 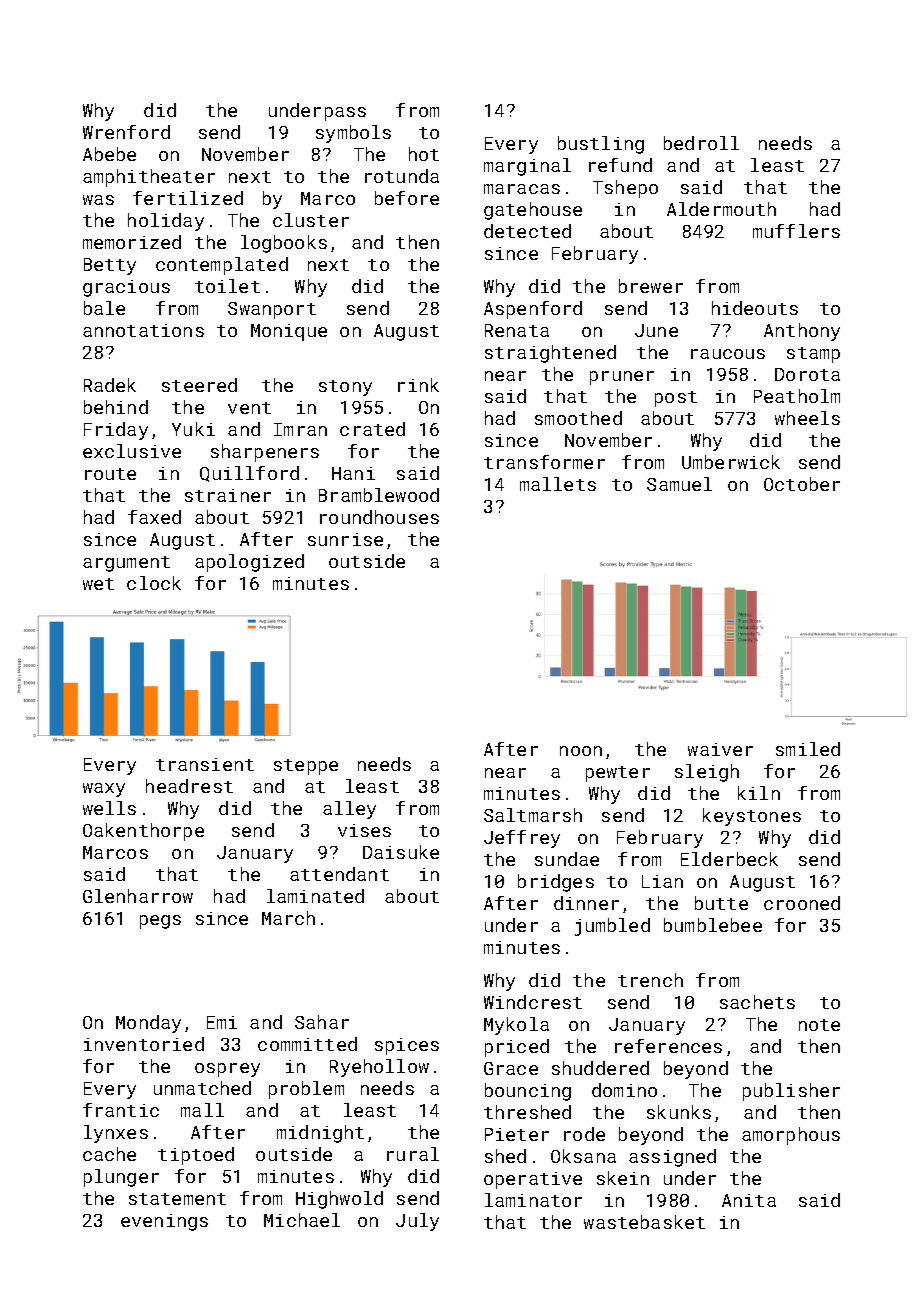 I want to click on bedroll, so click(x=701, y=143).
